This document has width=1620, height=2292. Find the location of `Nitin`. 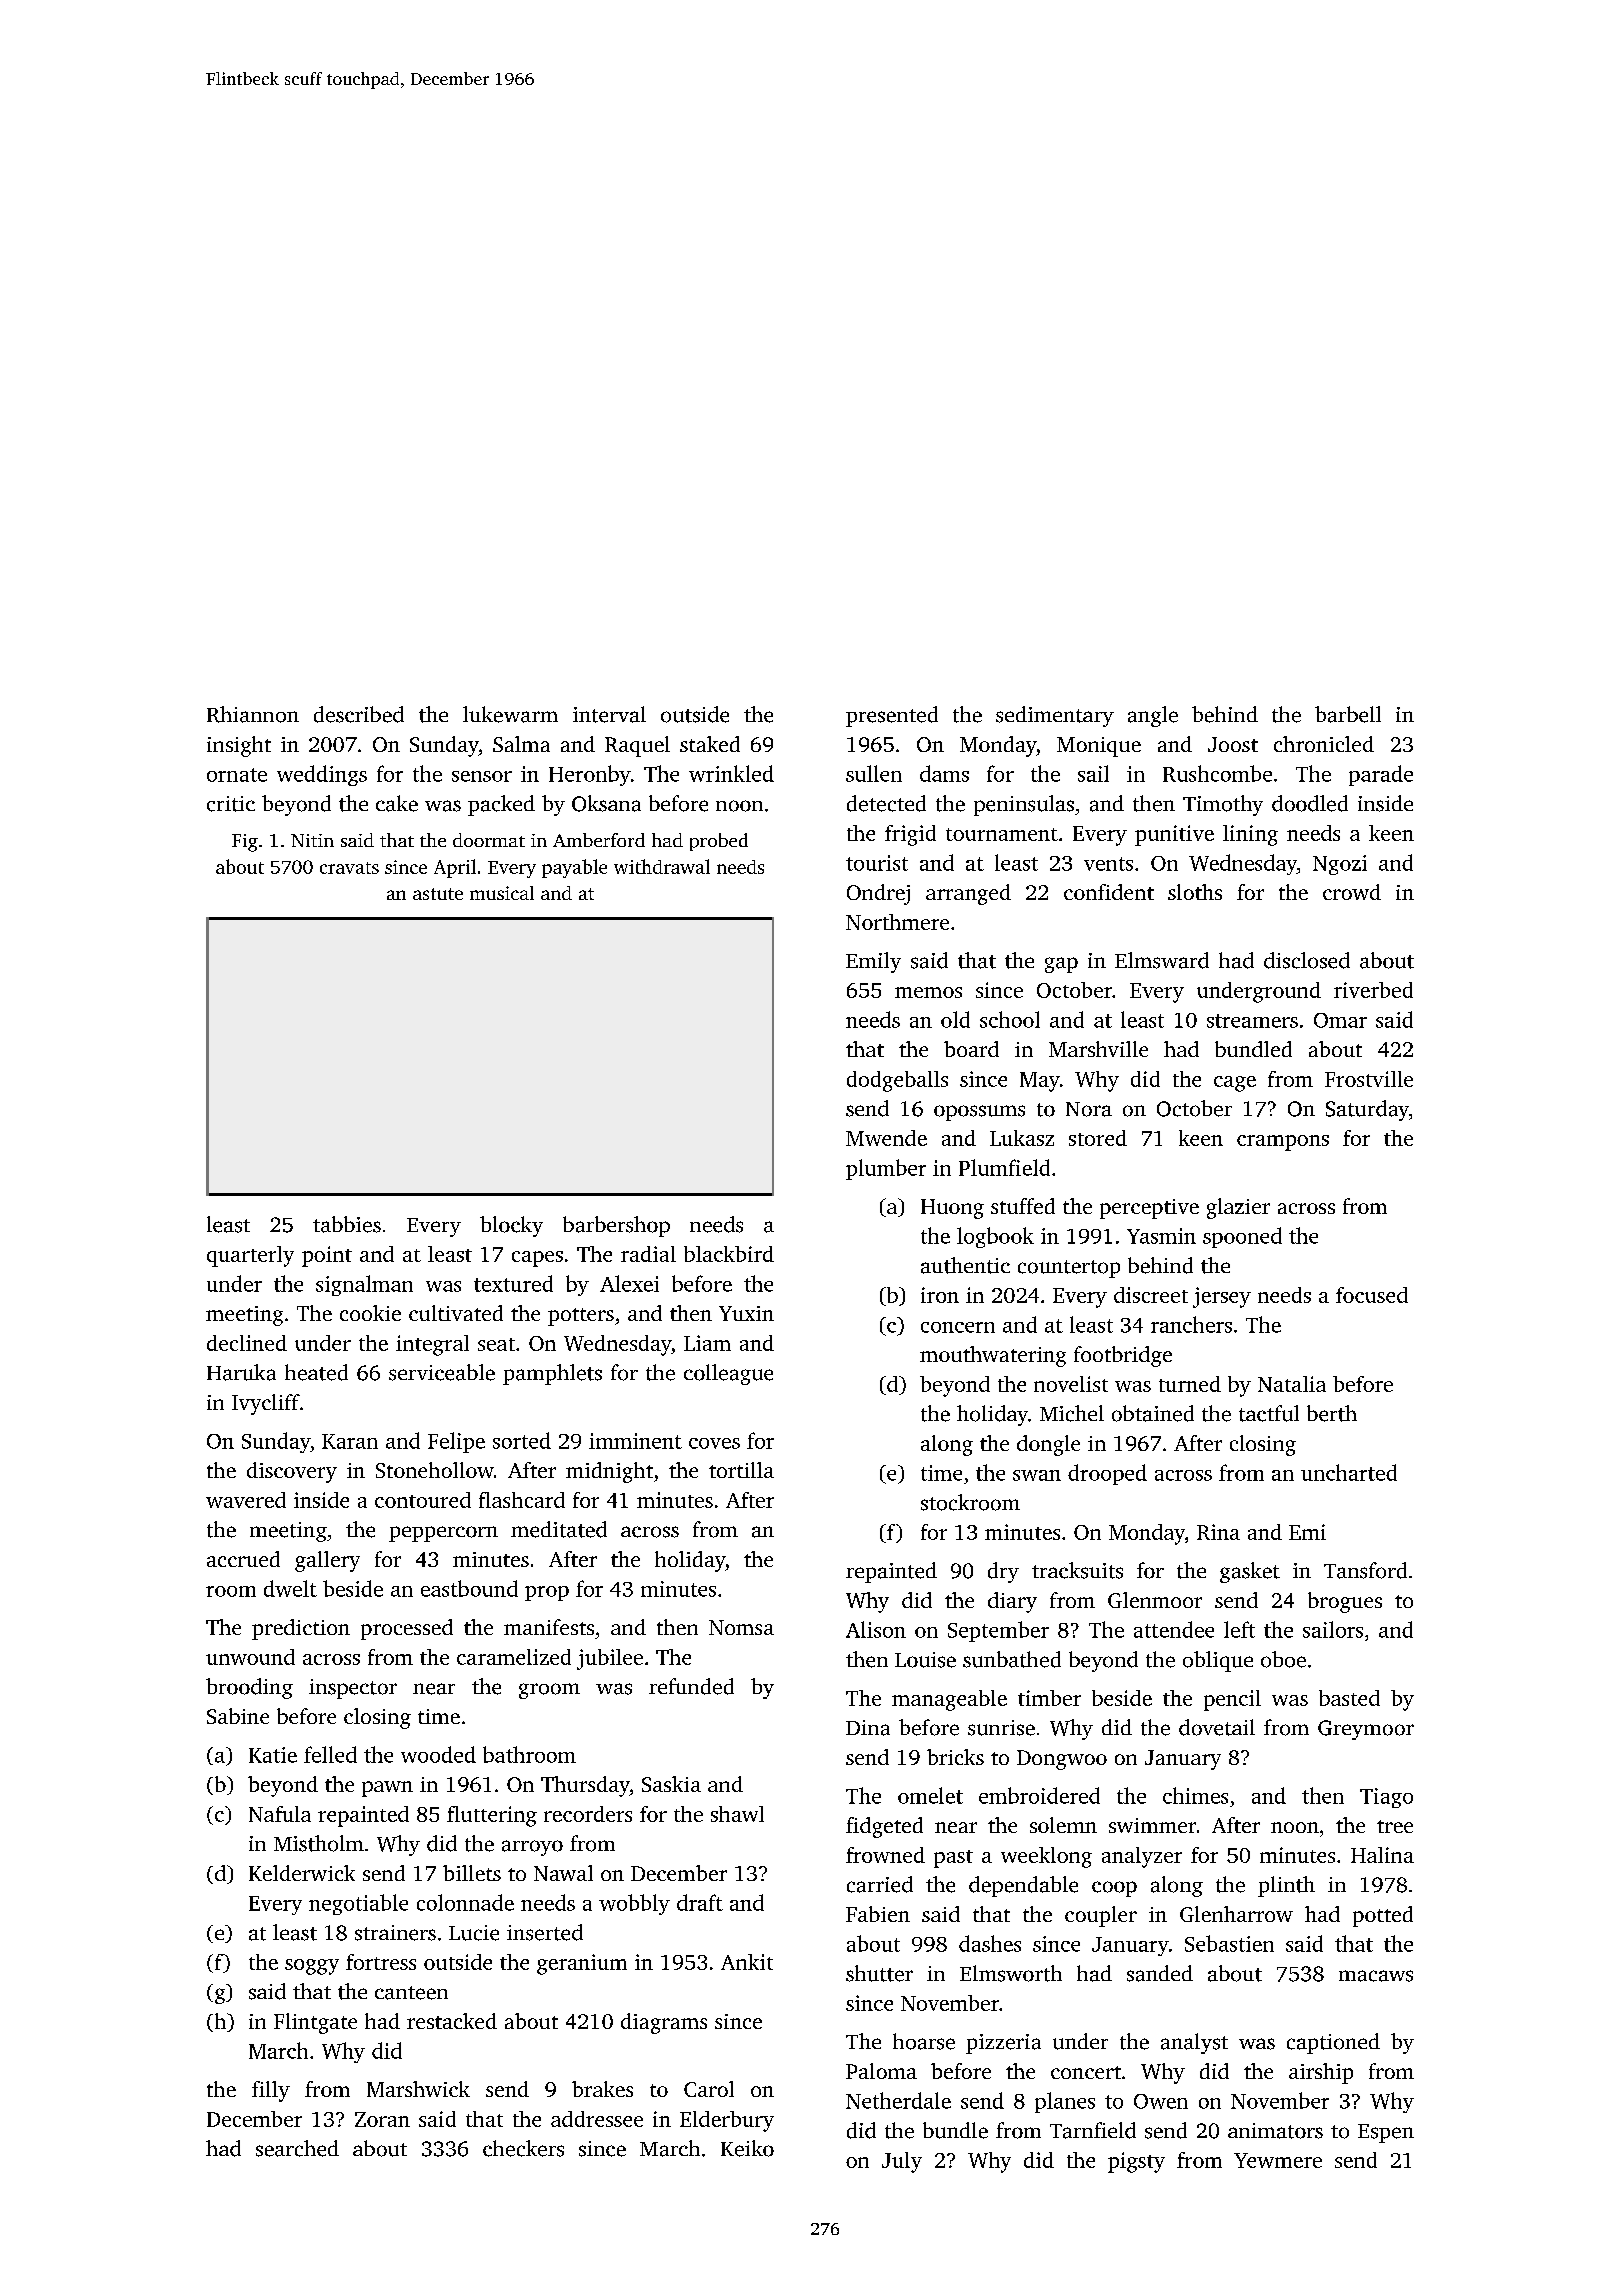

Nitin is located at coordinates (312, 840).
